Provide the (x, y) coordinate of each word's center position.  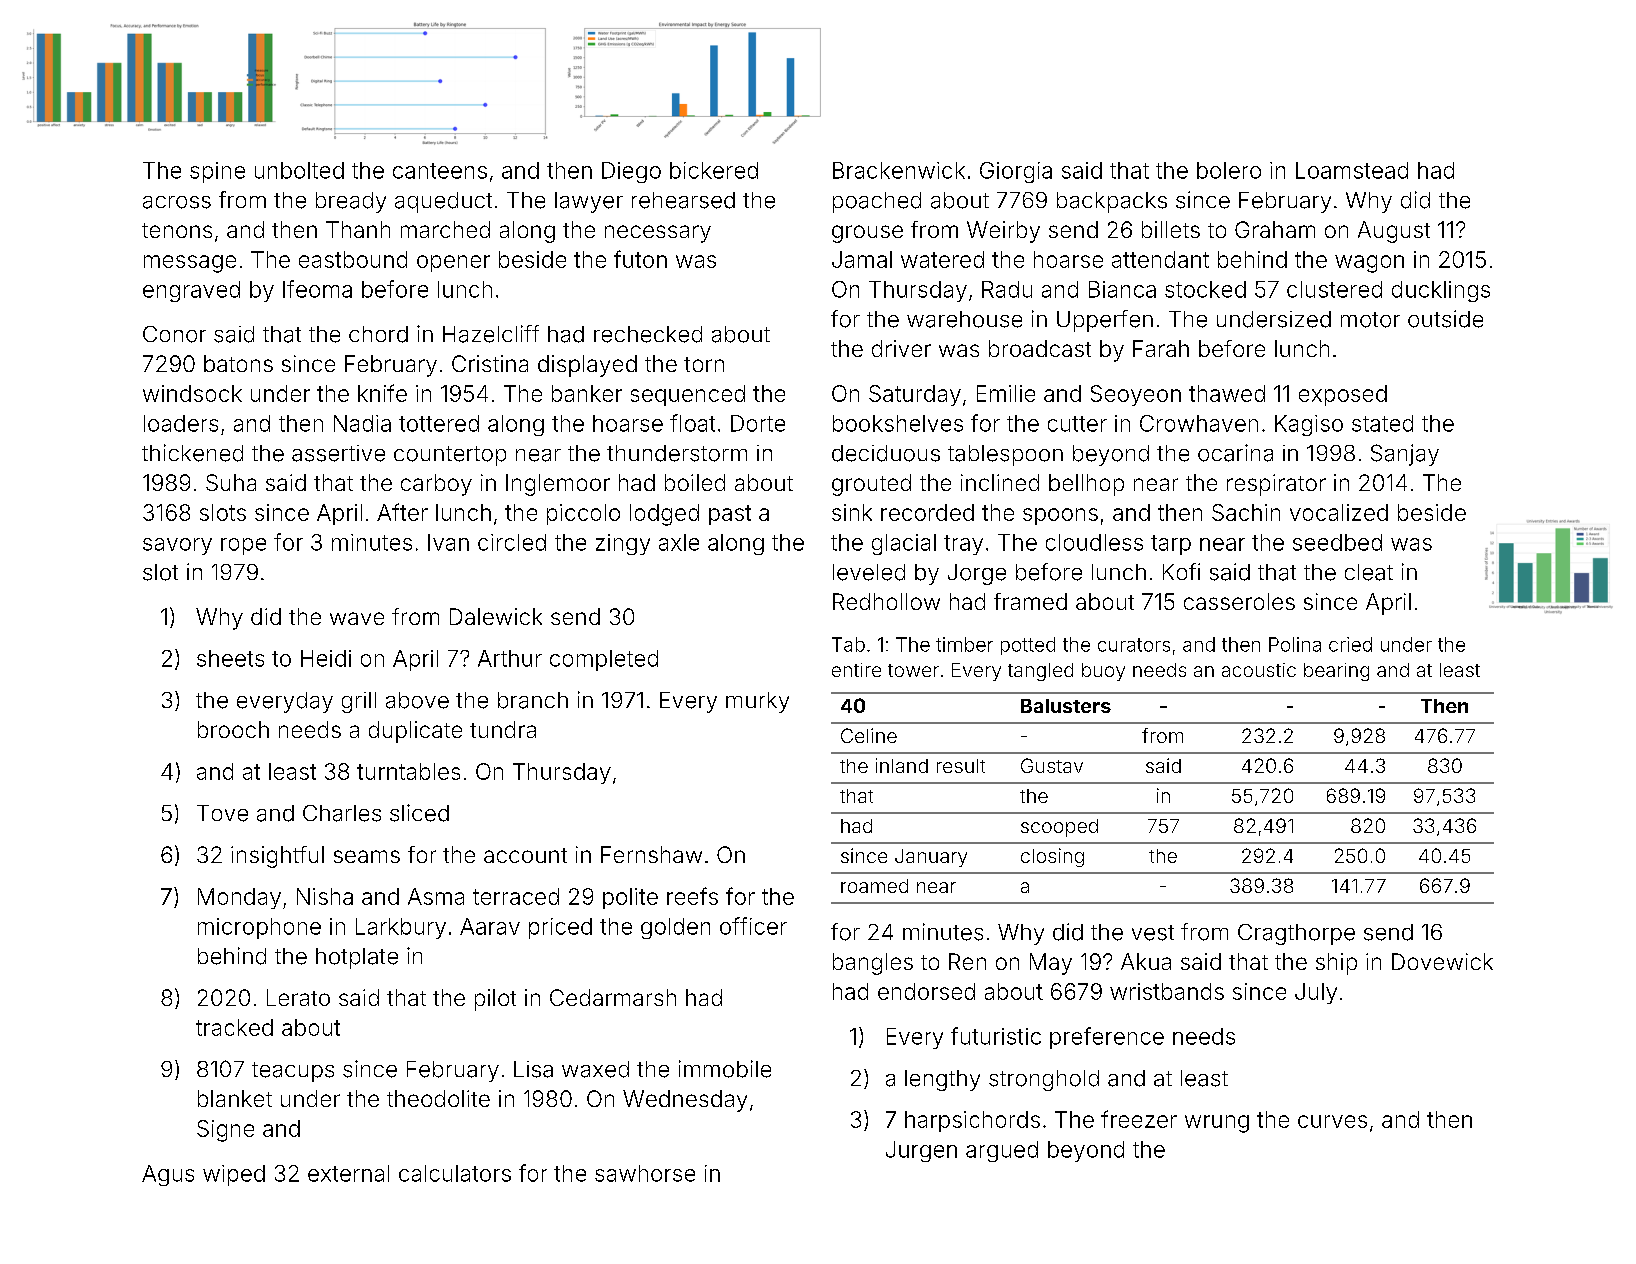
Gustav (1052, 765)
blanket (235, 1098)
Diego (631, 172)
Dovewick (1442, 961)
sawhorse (645, 1173)
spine (217, 172)
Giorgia (1016, 172)
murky (757, 702)
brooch (233, 729)
